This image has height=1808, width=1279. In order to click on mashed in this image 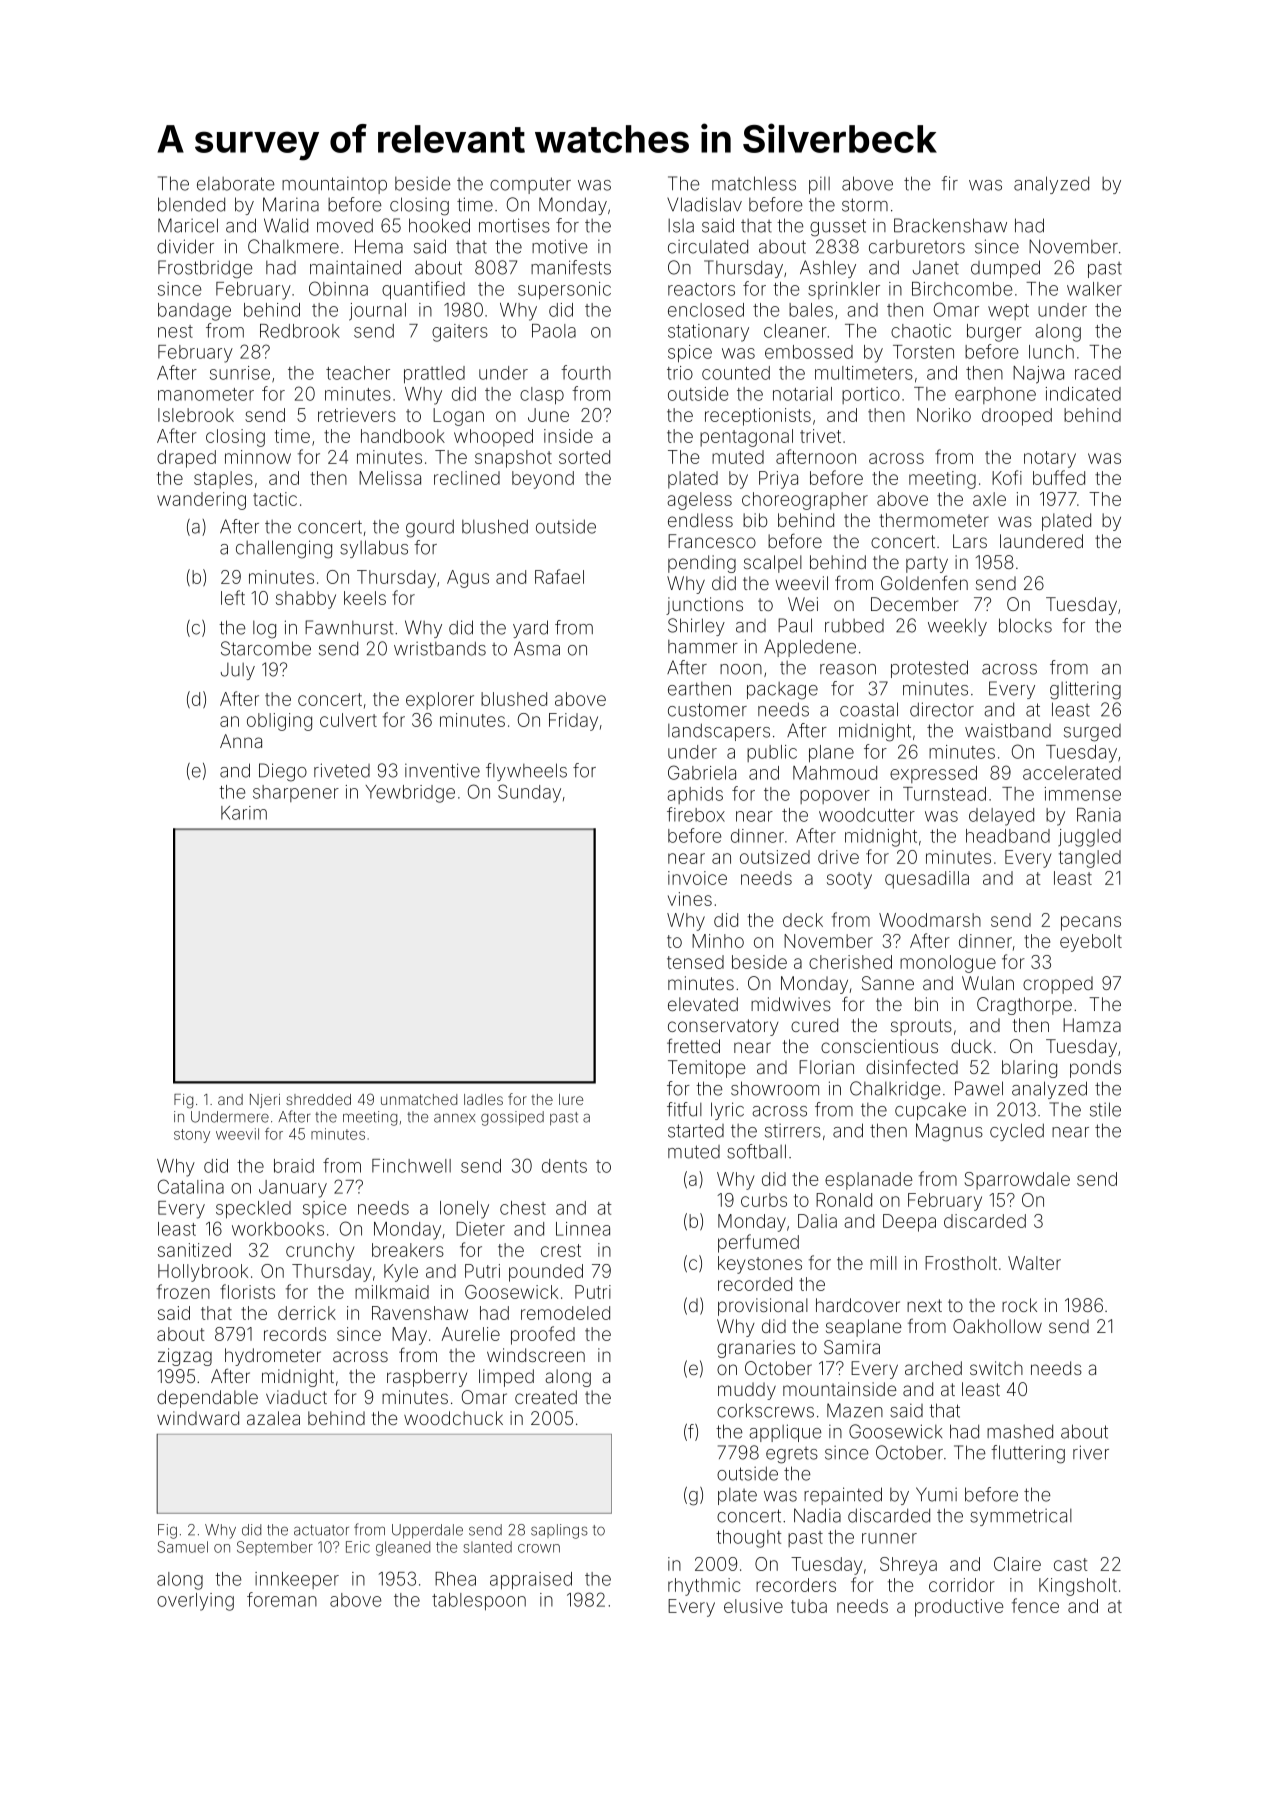, I will do `click(1020, 1431)`.
